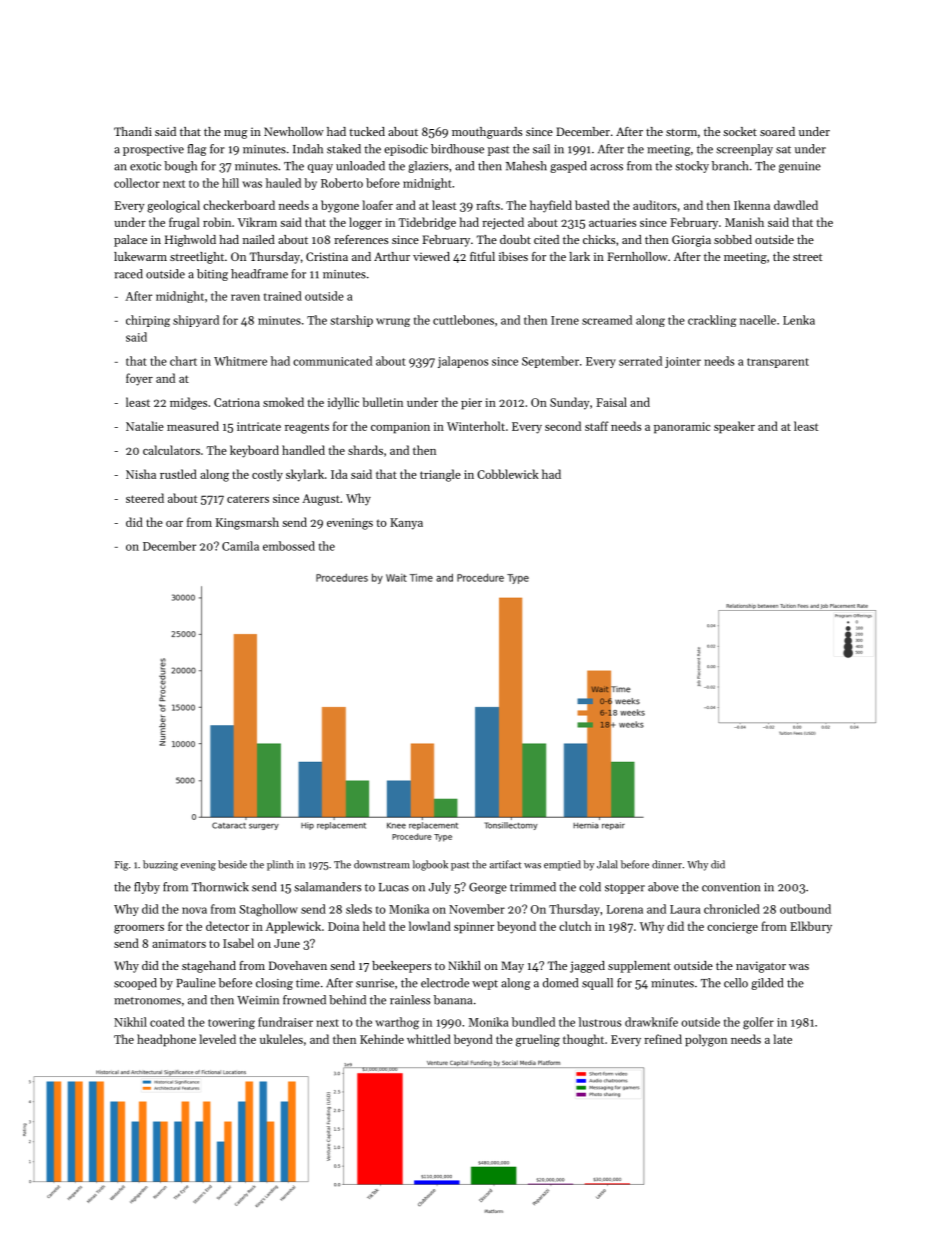 This screenshot has width=952, height=1233. Describe the element at coordinates (508, 474) in the screenshot. I see `Cobblewick` at that location.
